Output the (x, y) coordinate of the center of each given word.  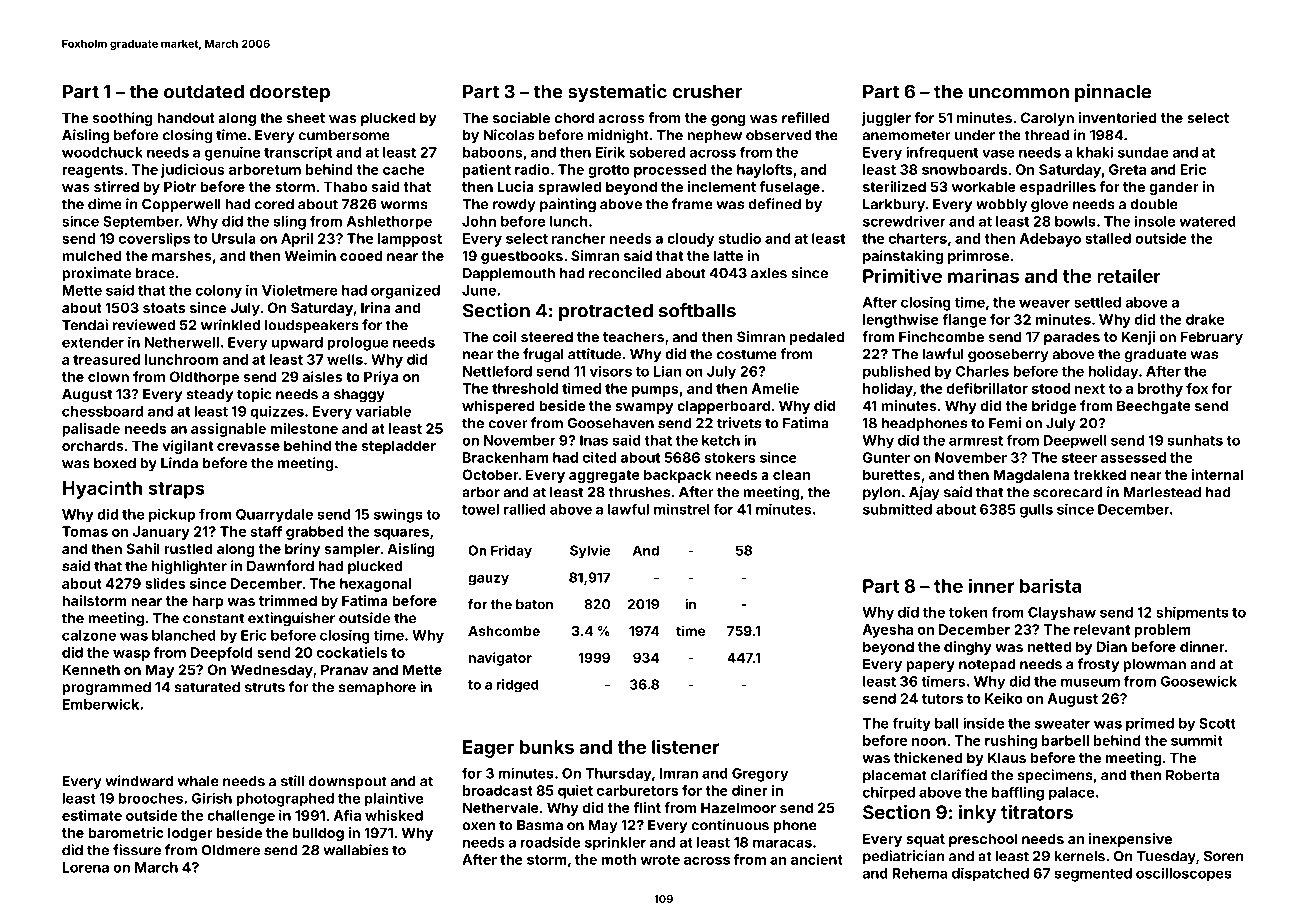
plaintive (394, 799)
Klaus (1007, 757)
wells (345, 359)
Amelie (775, 388)
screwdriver (904, 221)
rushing (1011, 742)
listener (685, 746)
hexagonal (375, 585)
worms (404, 205)
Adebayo (1050, 240)
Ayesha (888, 631)
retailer (1129, 275)
